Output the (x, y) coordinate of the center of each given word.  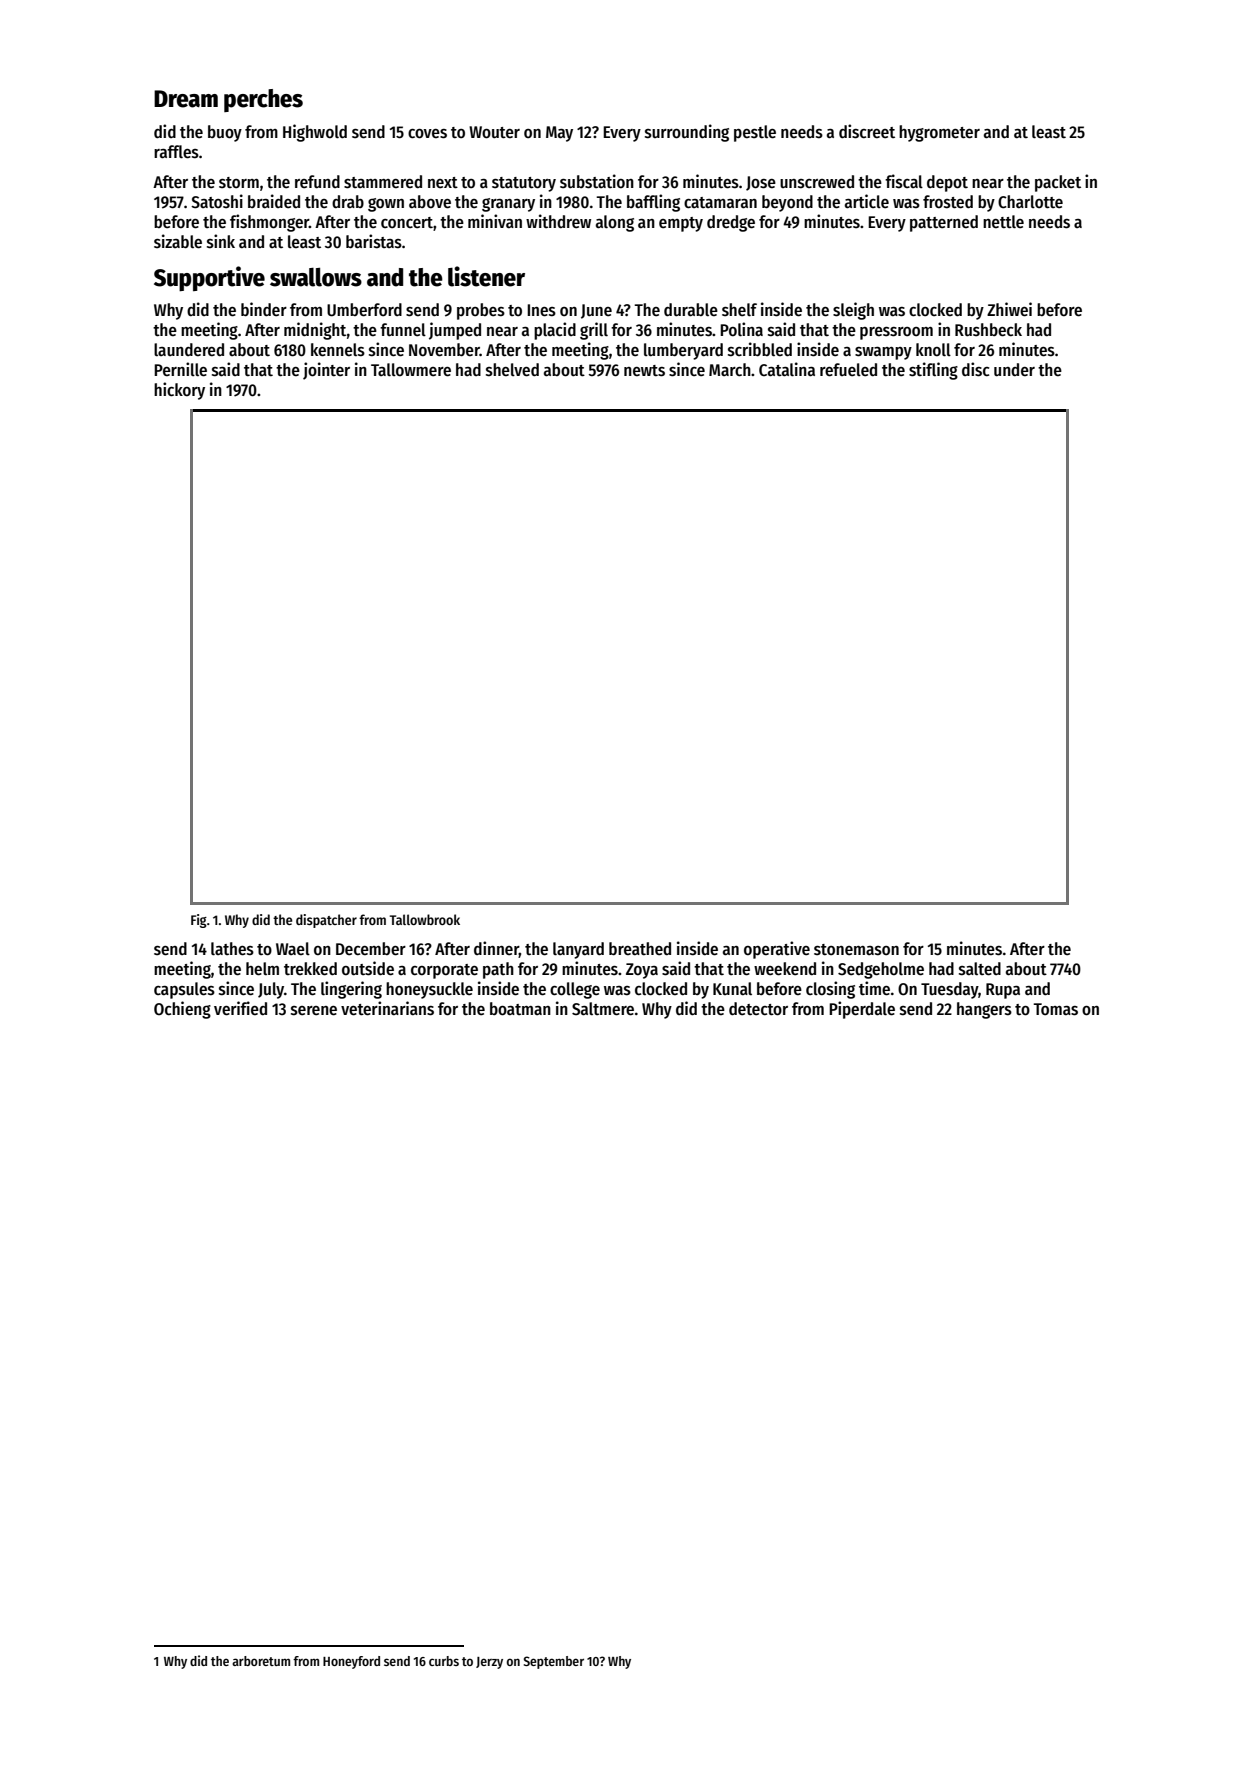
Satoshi (217, 201)
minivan (495, 221)
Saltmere (603, 1009)
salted (980, 969)
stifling (933, 371)
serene (314, 1011)
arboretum (261, 1661)
